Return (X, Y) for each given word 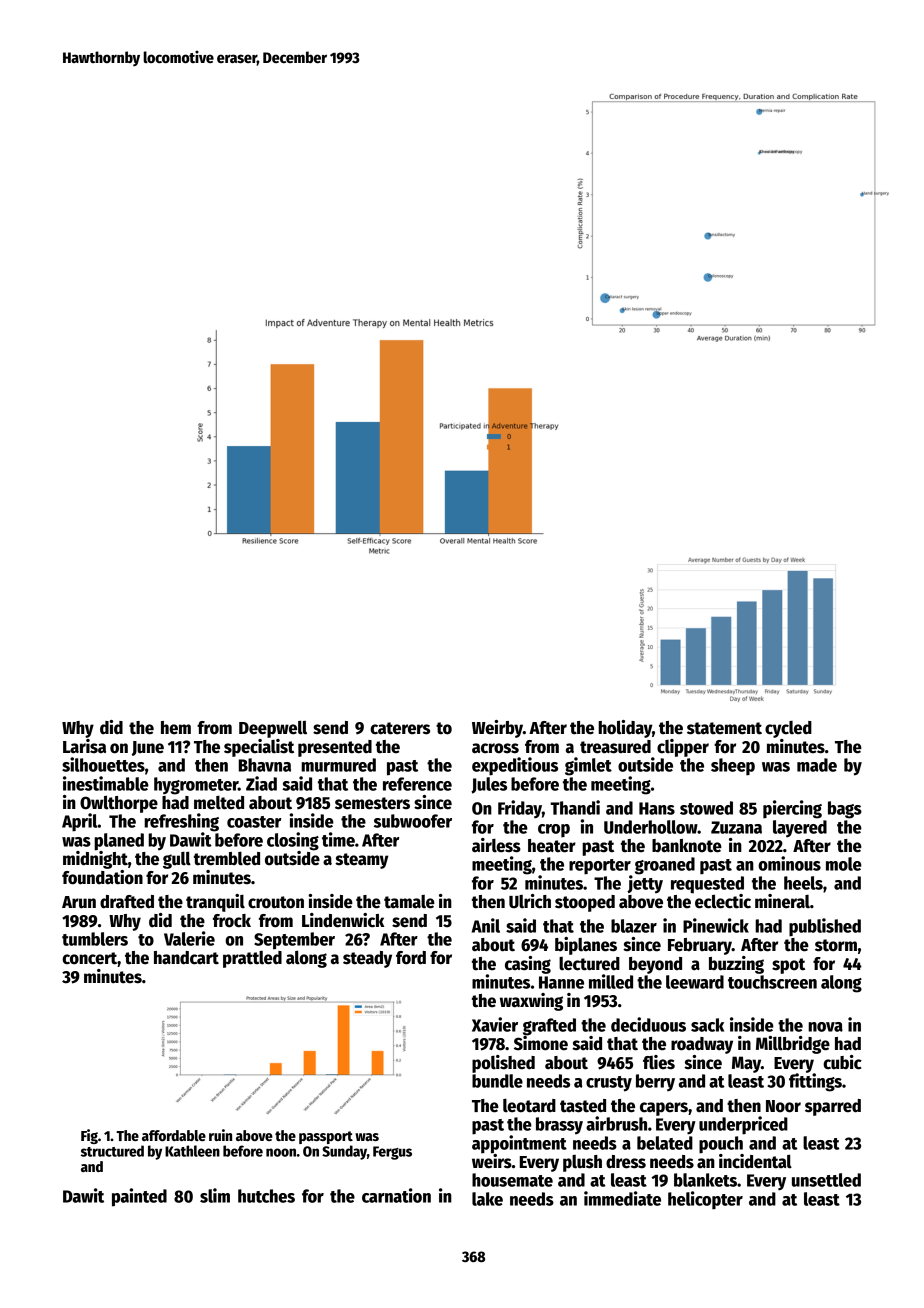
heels (803, 883)
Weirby (497, 729)
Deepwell (273, 729)
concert (89, 958)
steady (367, 959)
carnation (396, 1195)
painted (139, 1197)
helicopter (705, 1200)
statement (724, 728)
